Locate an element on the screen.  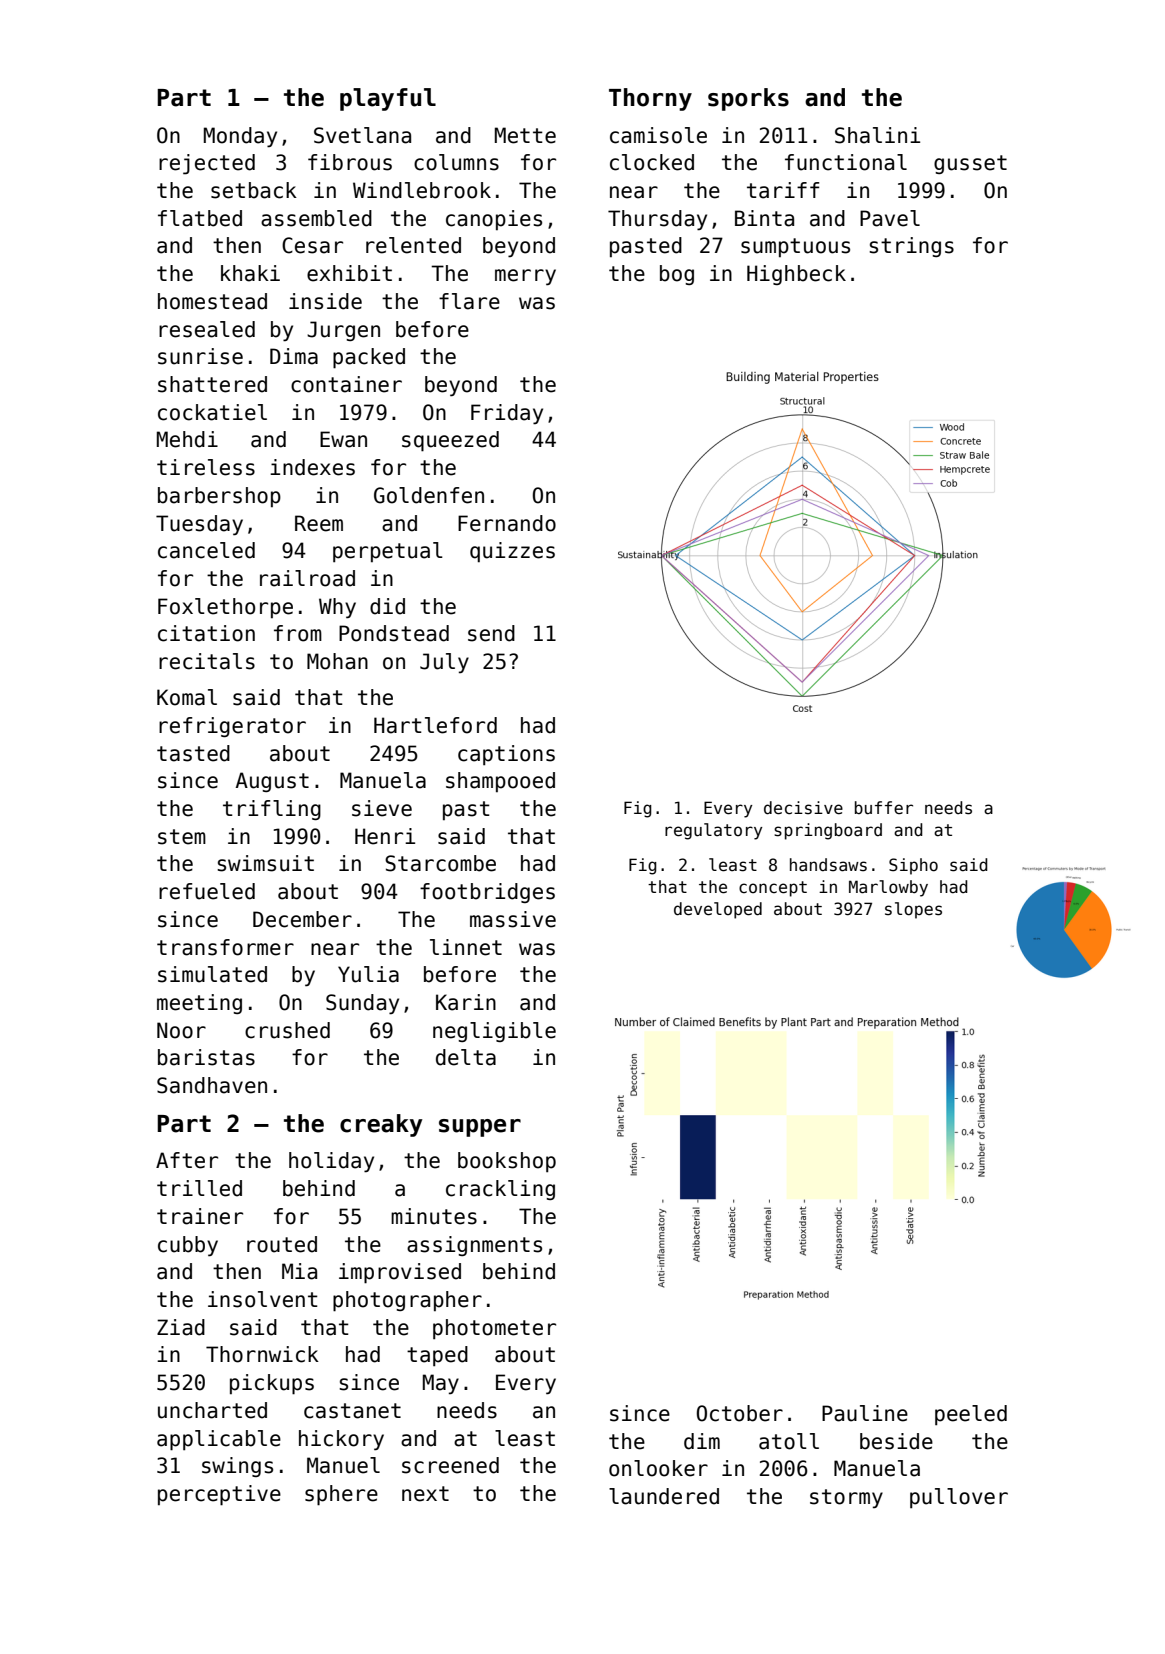
Mette is located at coordinates (525, 135).
